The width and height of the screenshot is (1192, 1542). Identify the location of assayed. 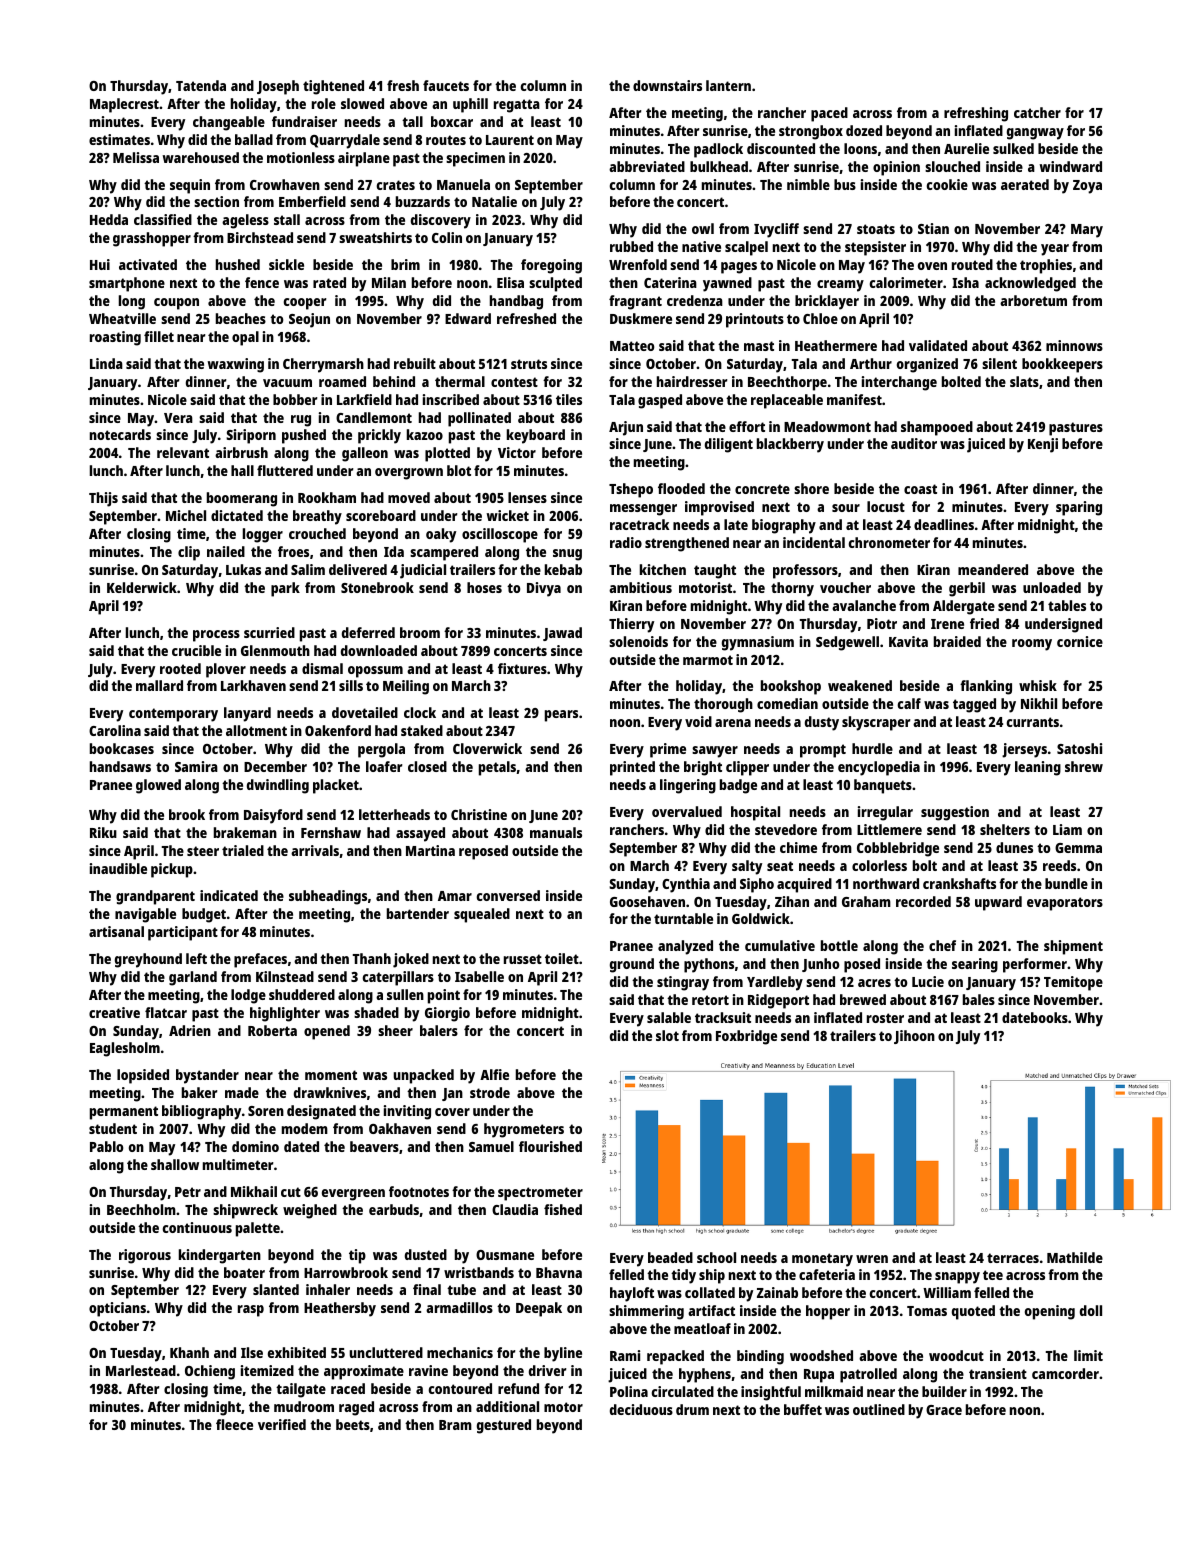
(420, 834).
